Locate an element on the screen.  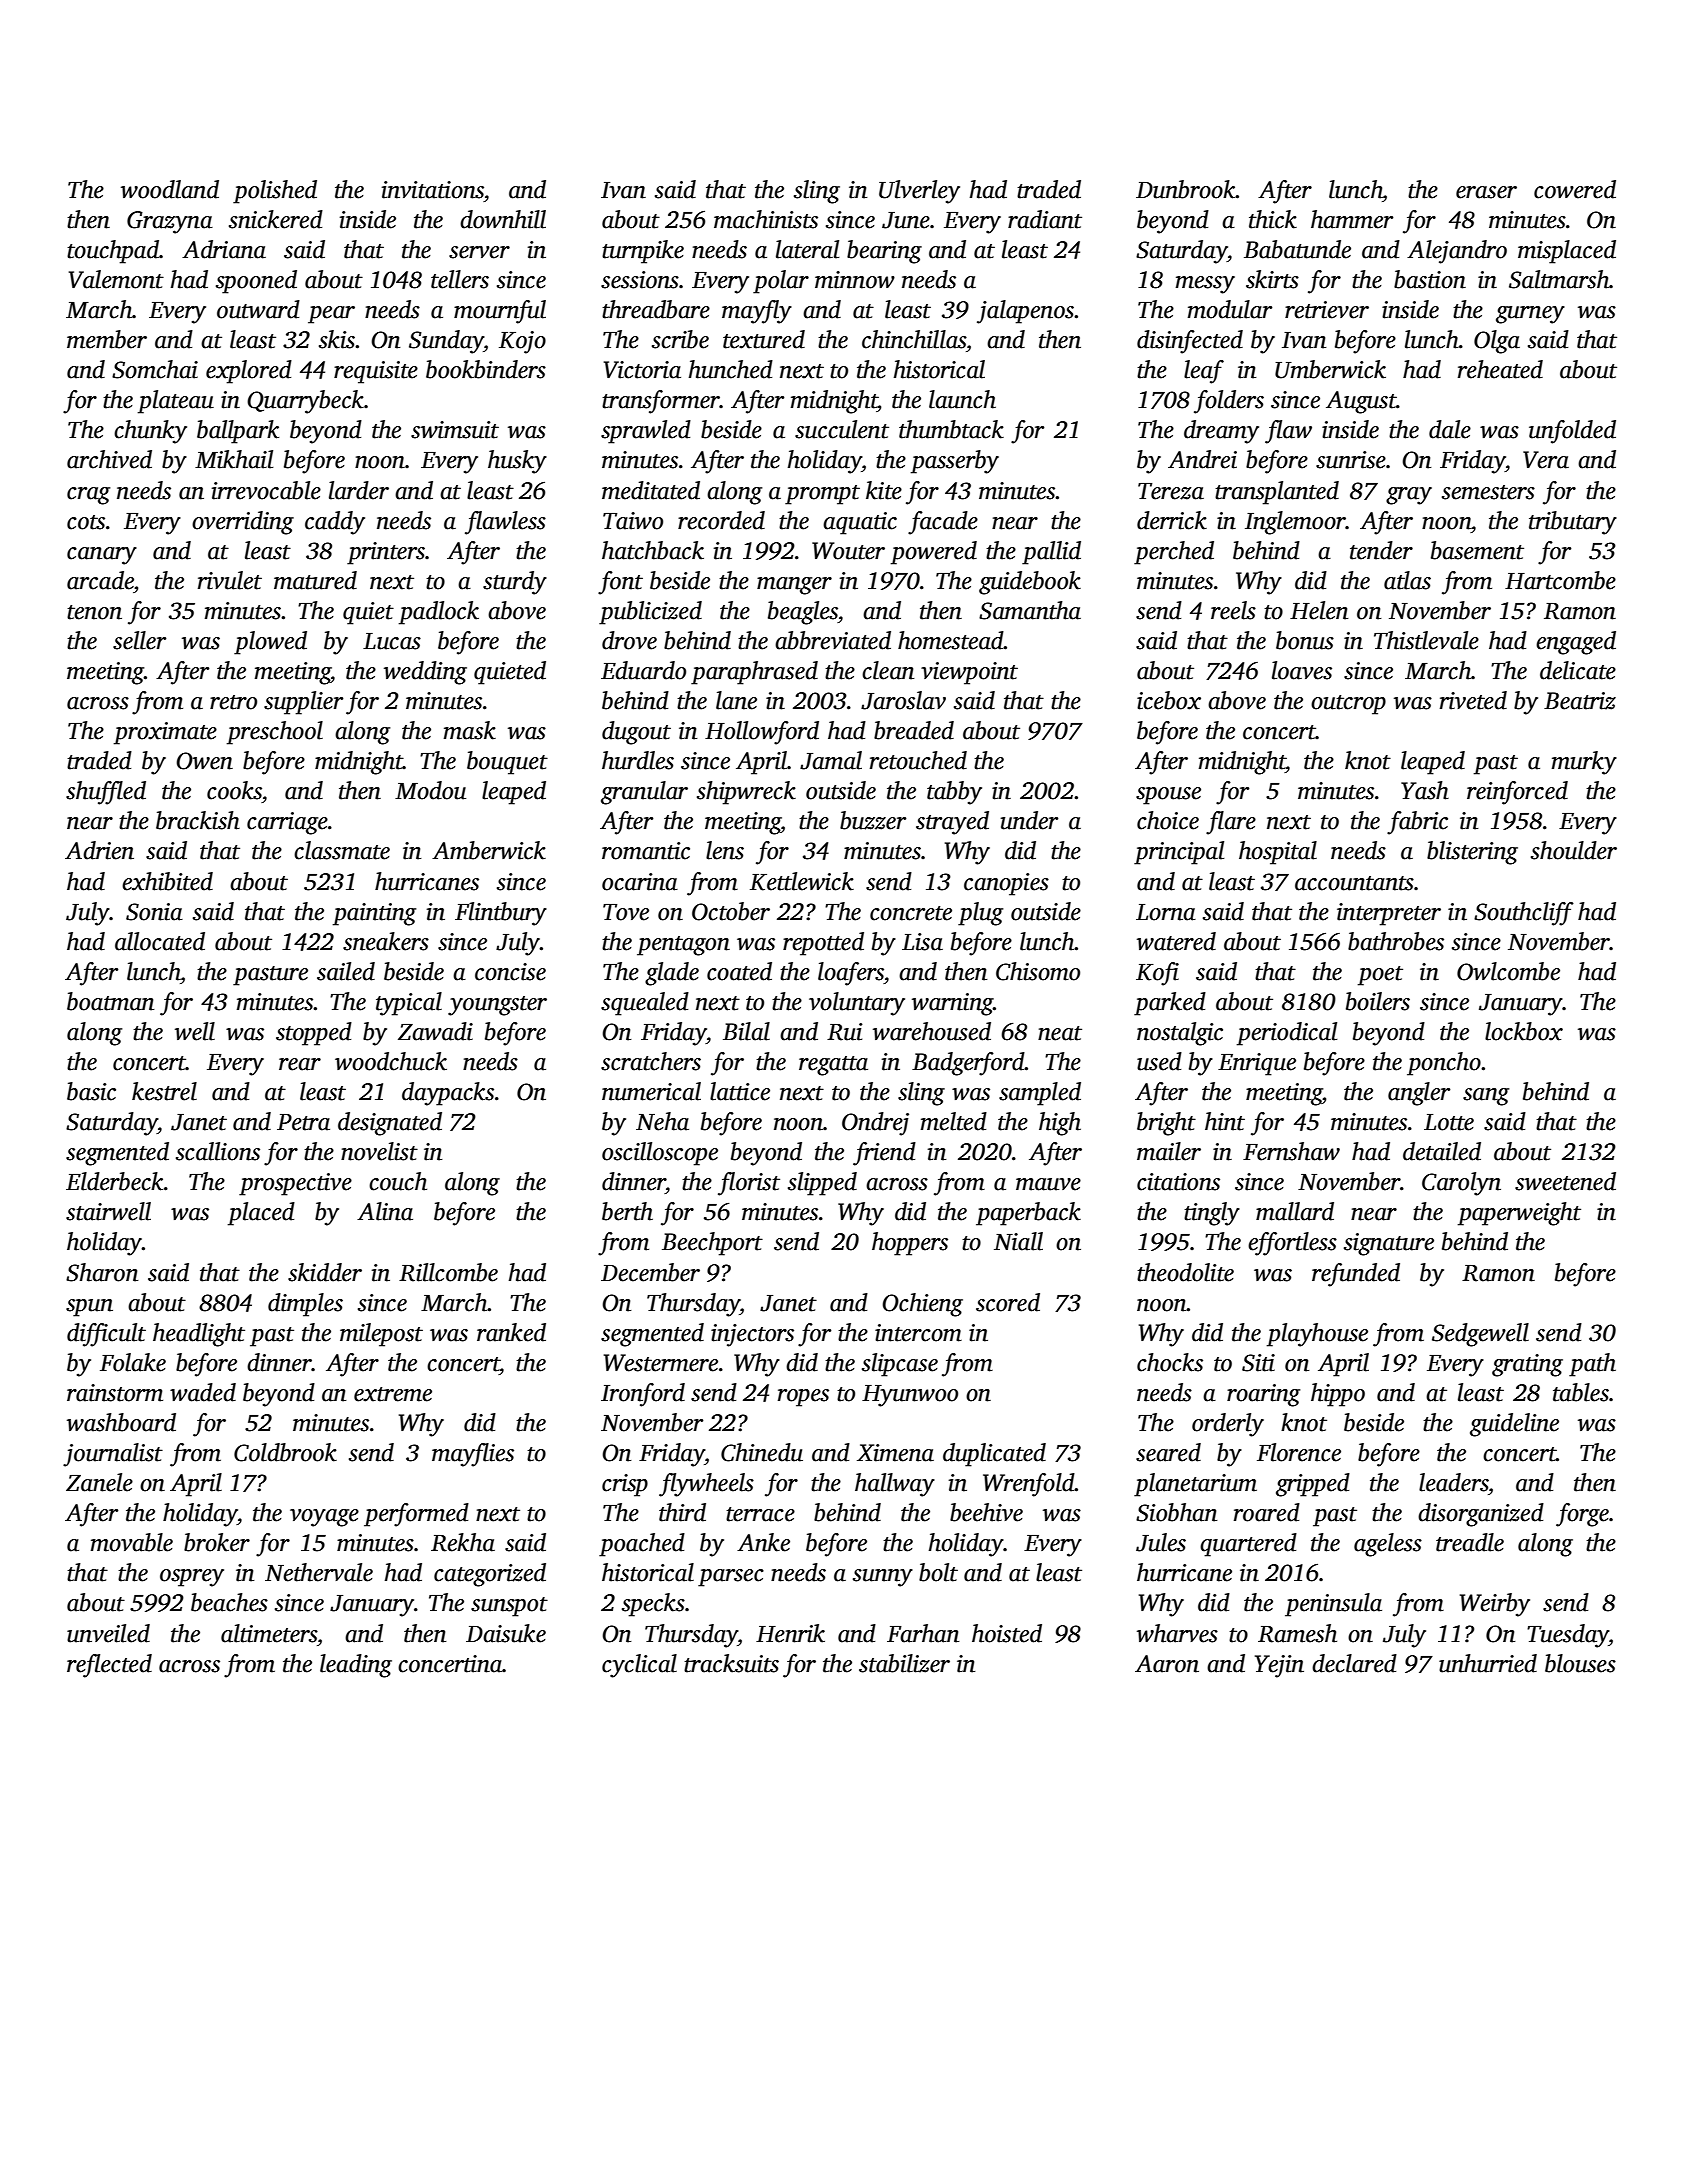
Coldbrook is located at coordinates (285, 1452).
